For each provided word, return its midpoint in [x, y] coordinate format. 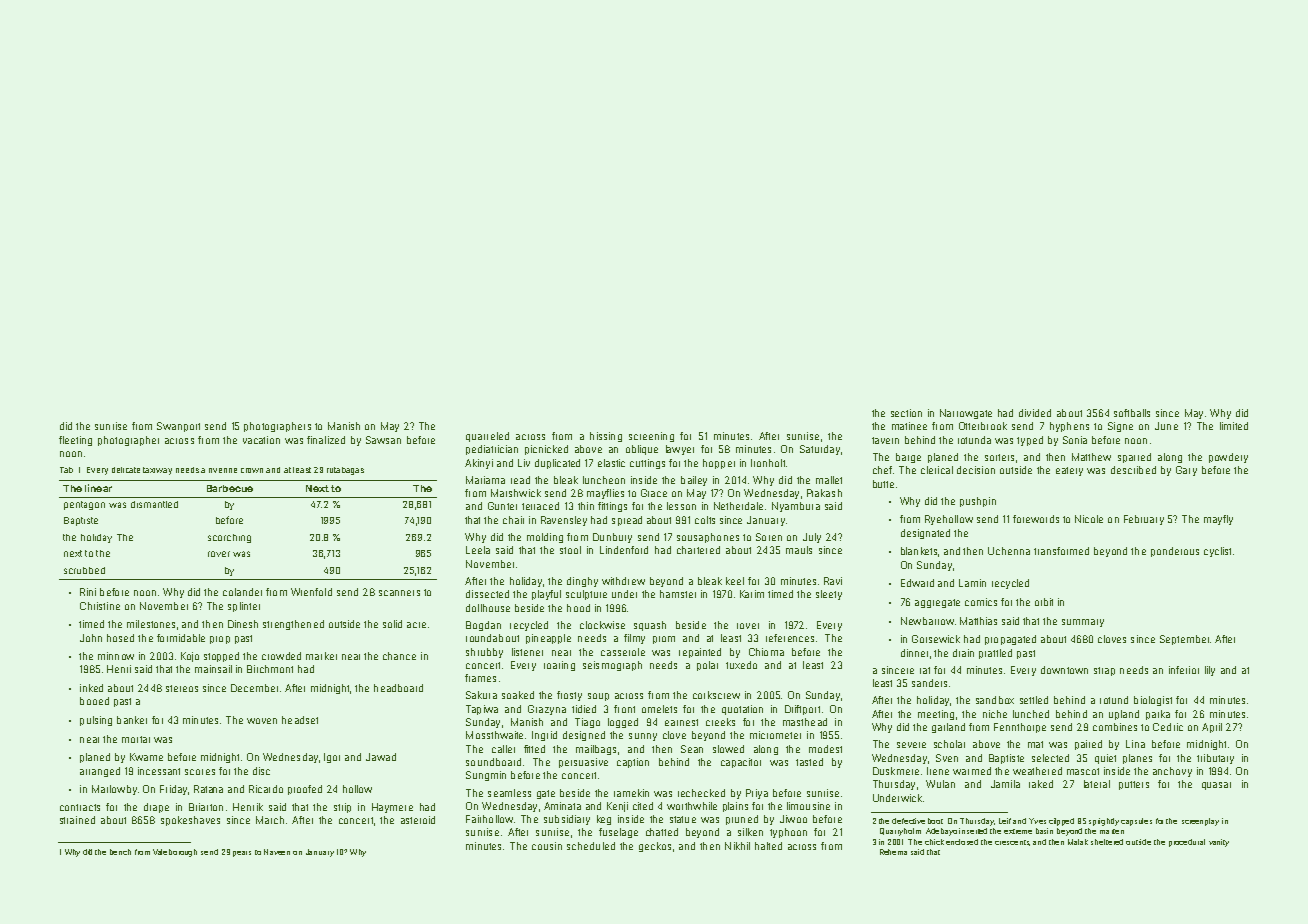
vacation [261, 440]
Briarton [206, 807]
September [1184, 640]
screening [651, 437]
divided [1035, 413]
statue [683, 819]
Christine [100, 606]
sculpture [586, 595]
